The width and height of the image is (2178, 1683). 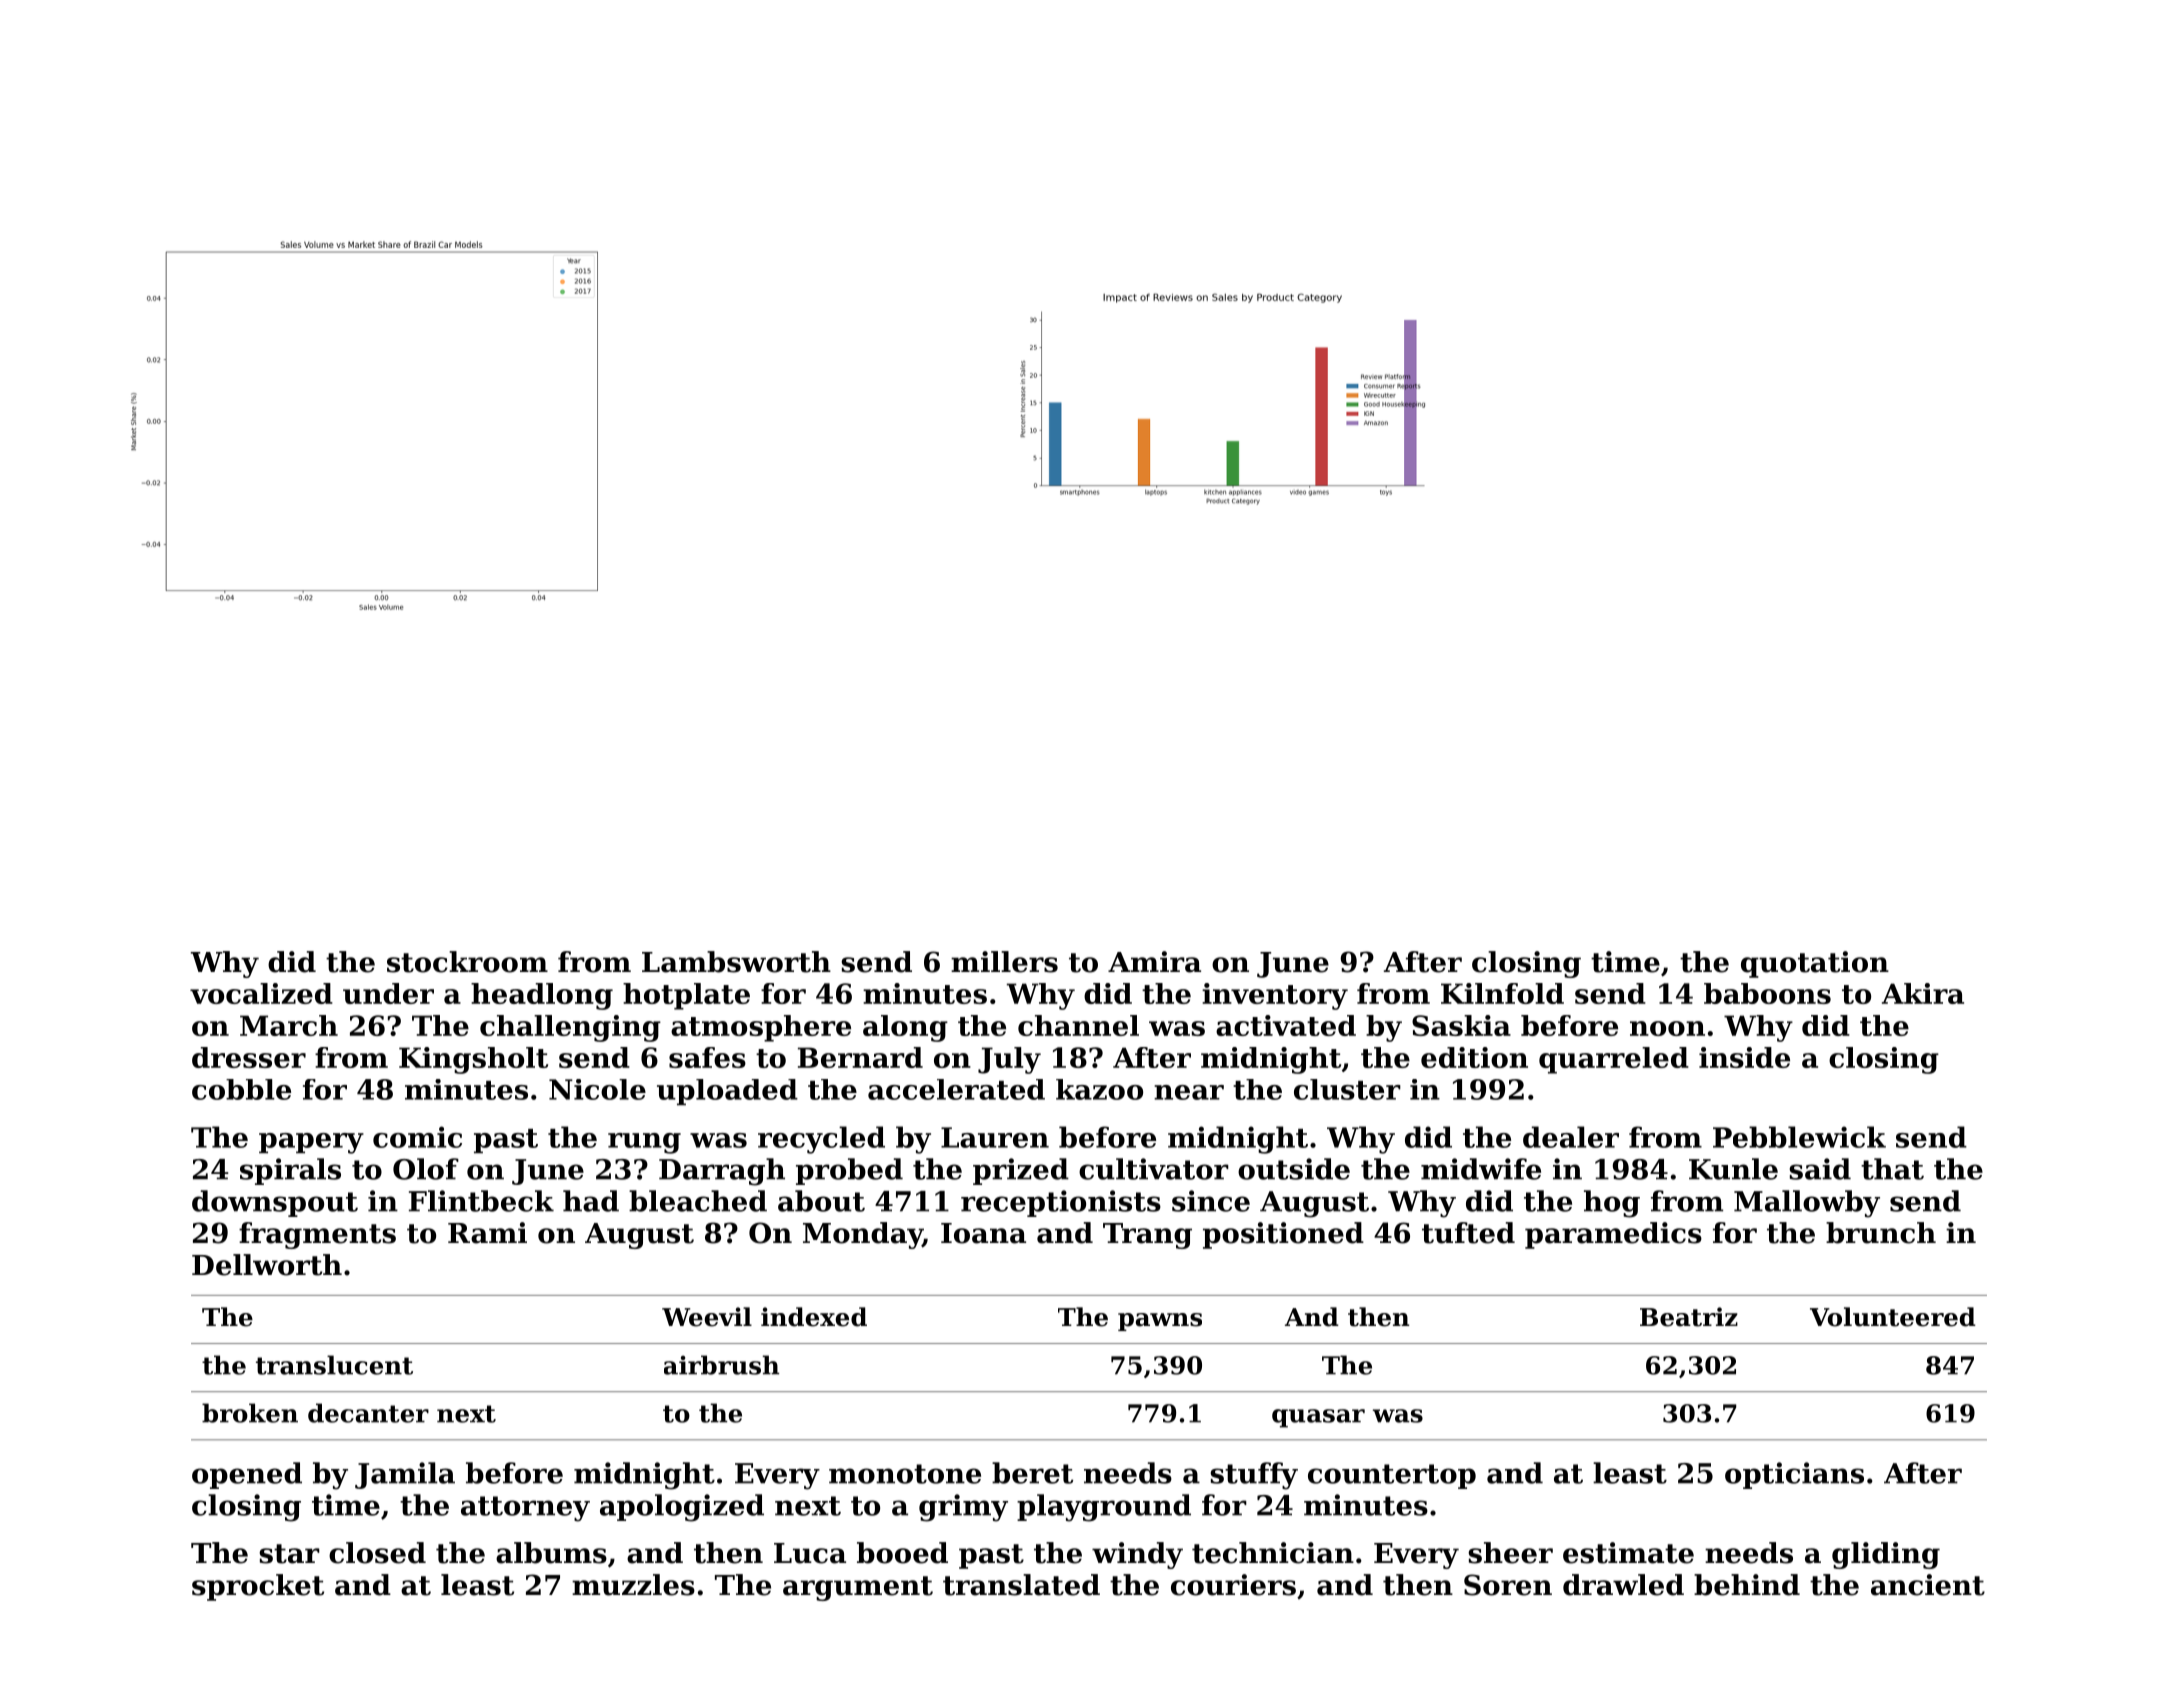 I want to click on Dellworth, so click(x=267, y=1265).
